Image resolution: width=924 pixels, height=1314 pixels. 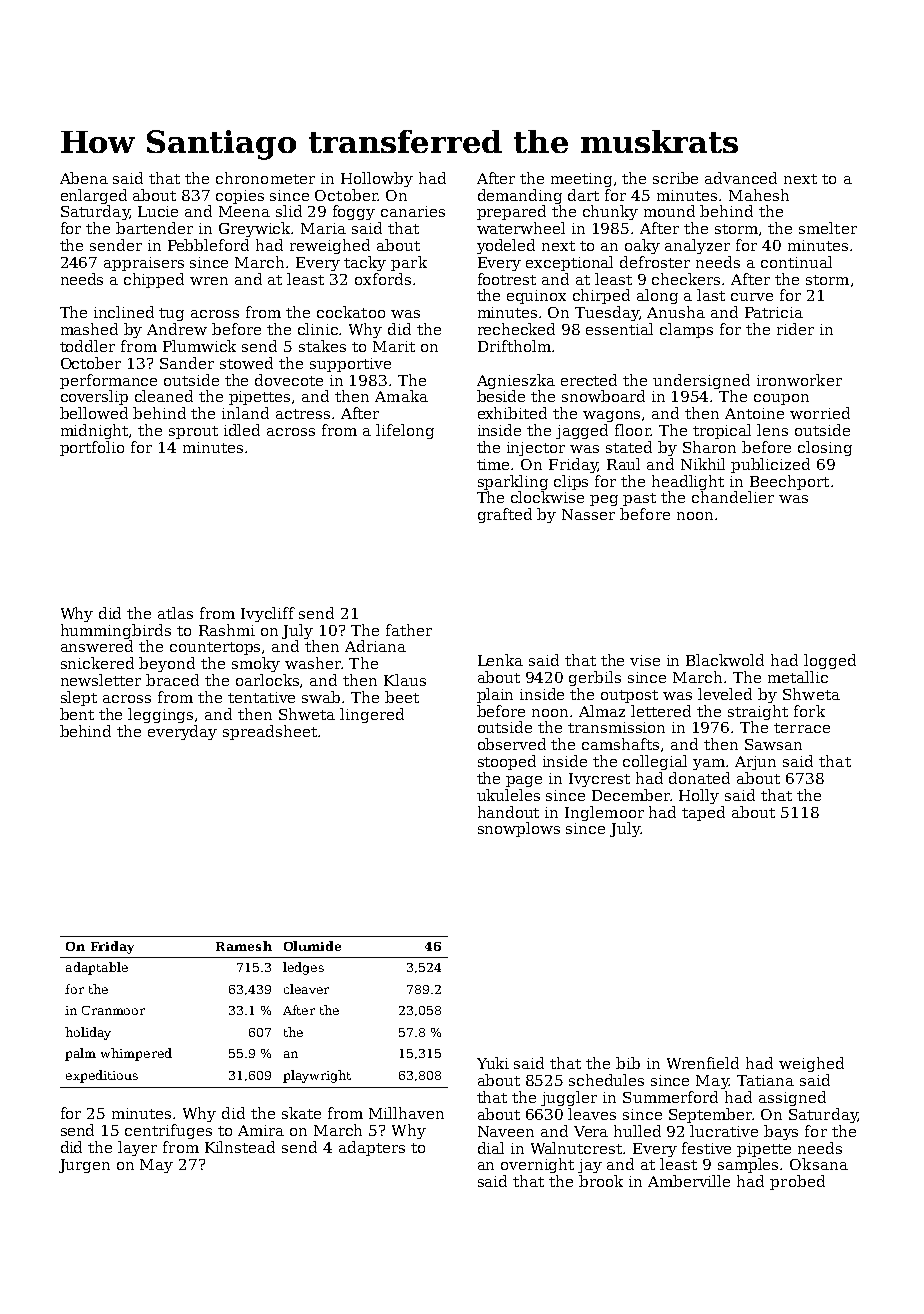 What do you see at coordinates (631, 795) in the screenshot?
I see `December` at bounding box center [631, 795].
